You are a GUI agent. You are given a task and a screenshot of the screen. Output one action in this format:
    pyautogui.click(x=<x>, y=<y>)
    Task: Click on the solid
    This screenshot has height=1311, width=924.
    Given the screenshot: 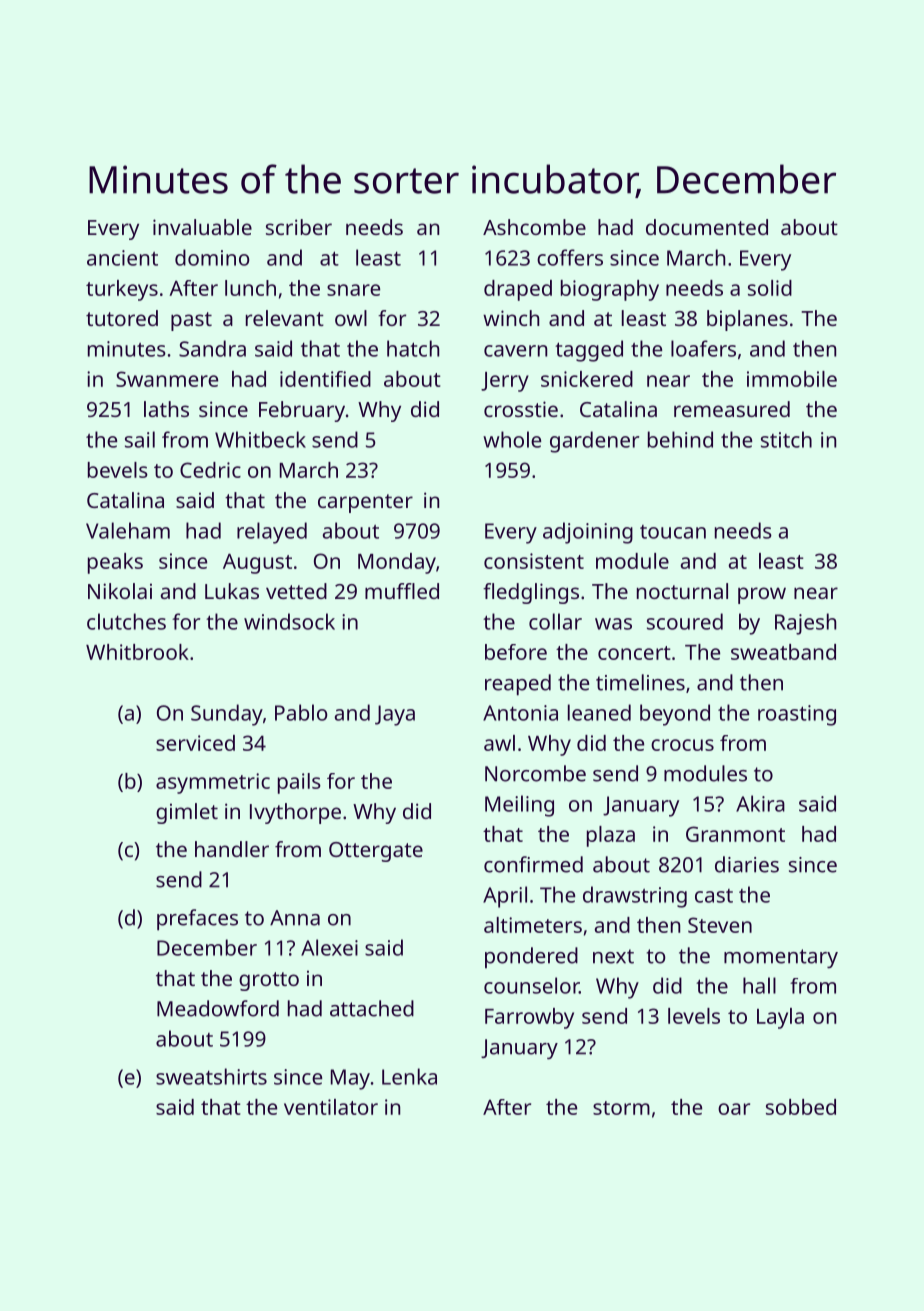 What is the action you would take?
    pyautogui.click(x=770, y=288)
